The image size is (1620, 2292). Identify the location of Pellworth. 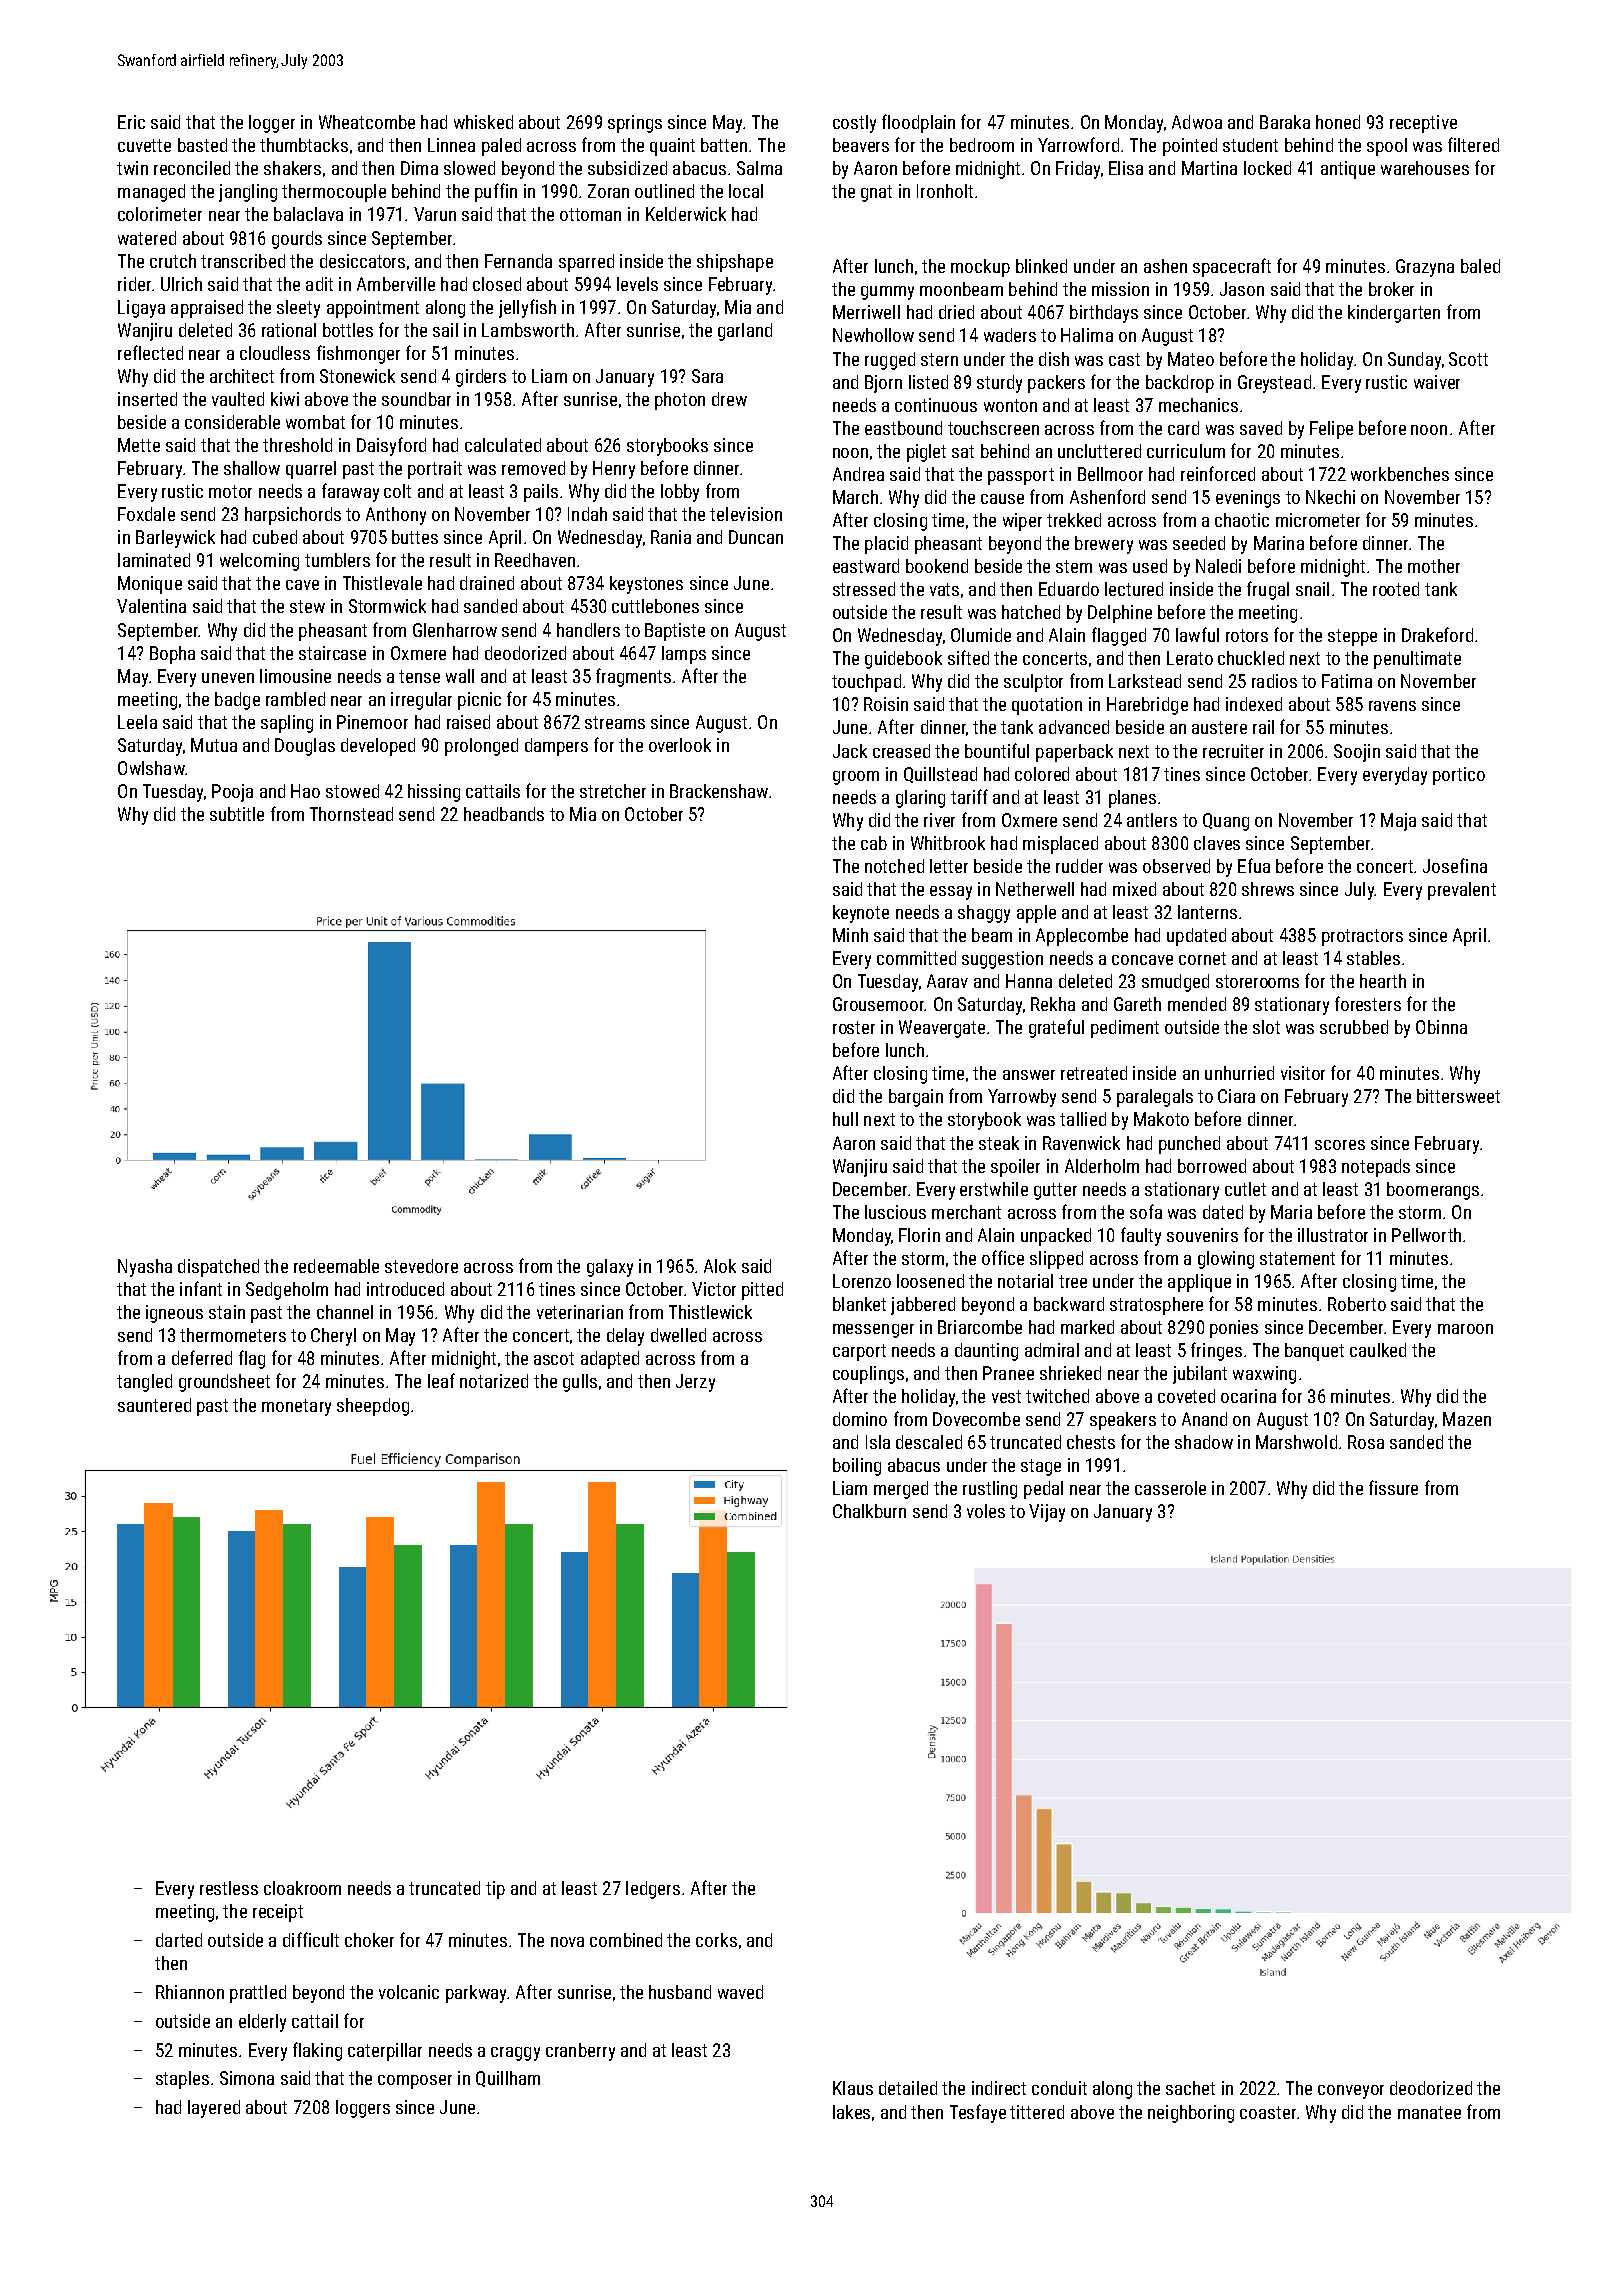
(1426, 1235).
